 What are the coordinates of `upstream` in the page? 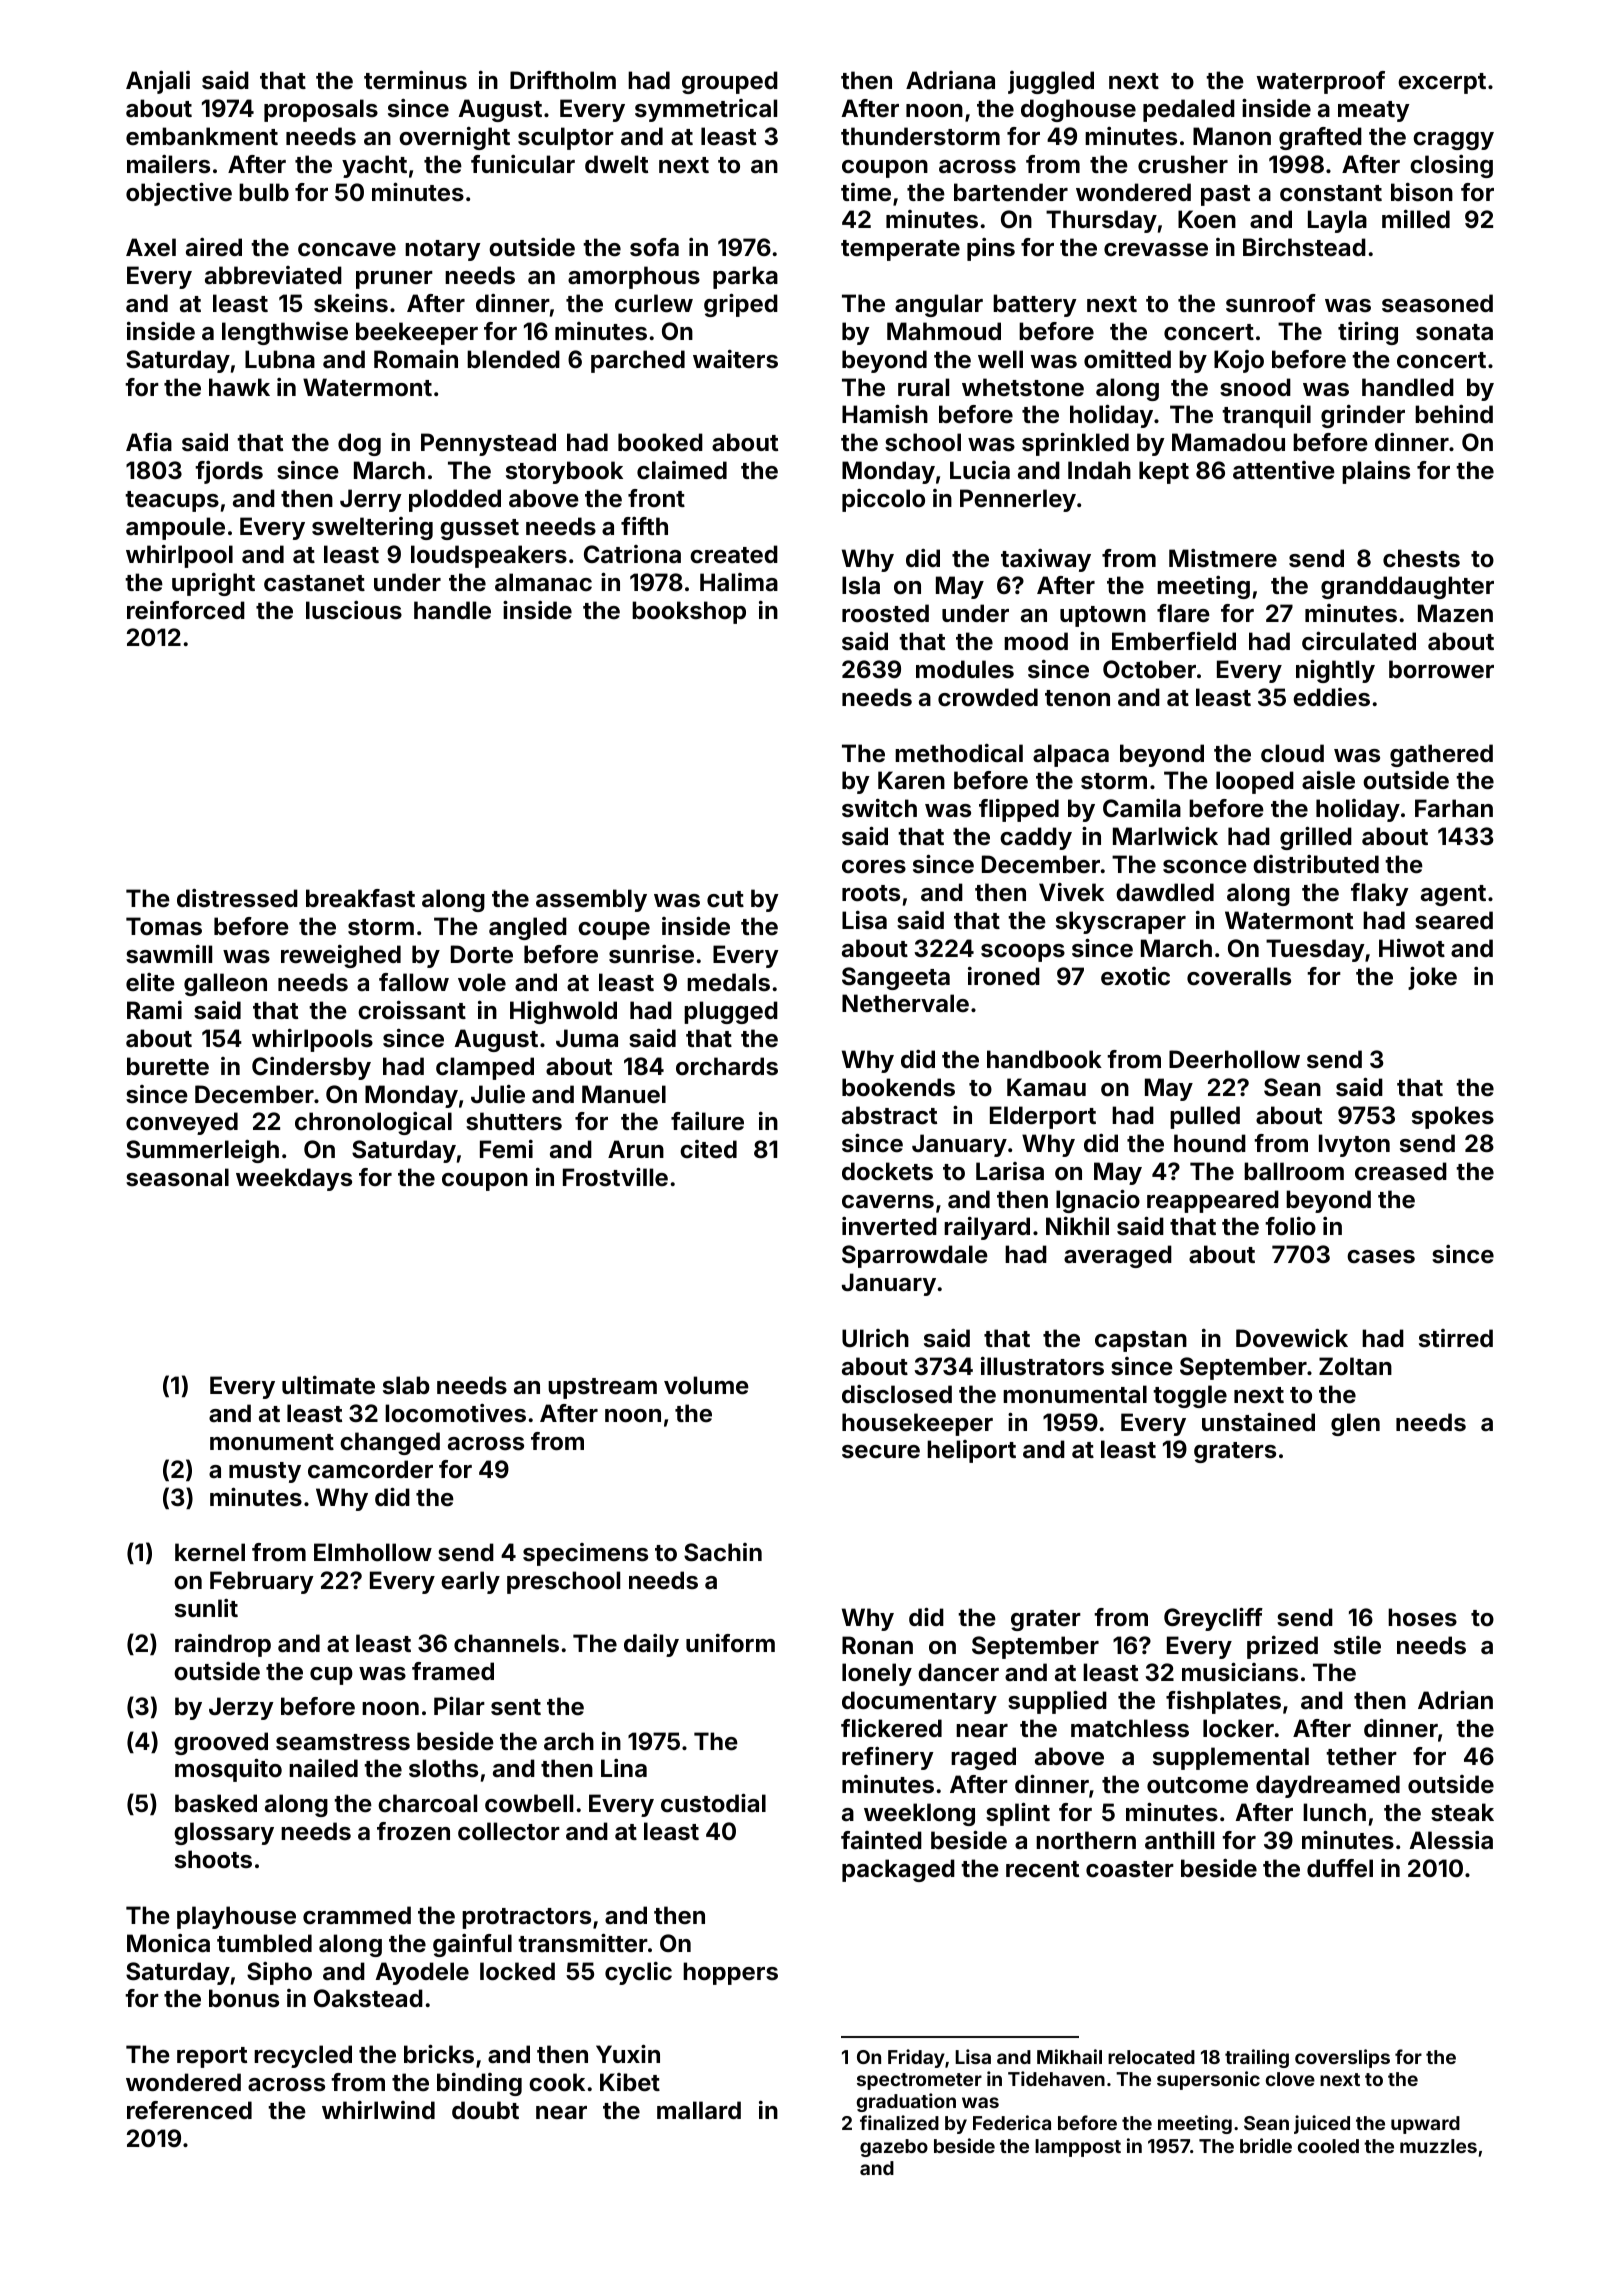 It's located at (602, 1388).
